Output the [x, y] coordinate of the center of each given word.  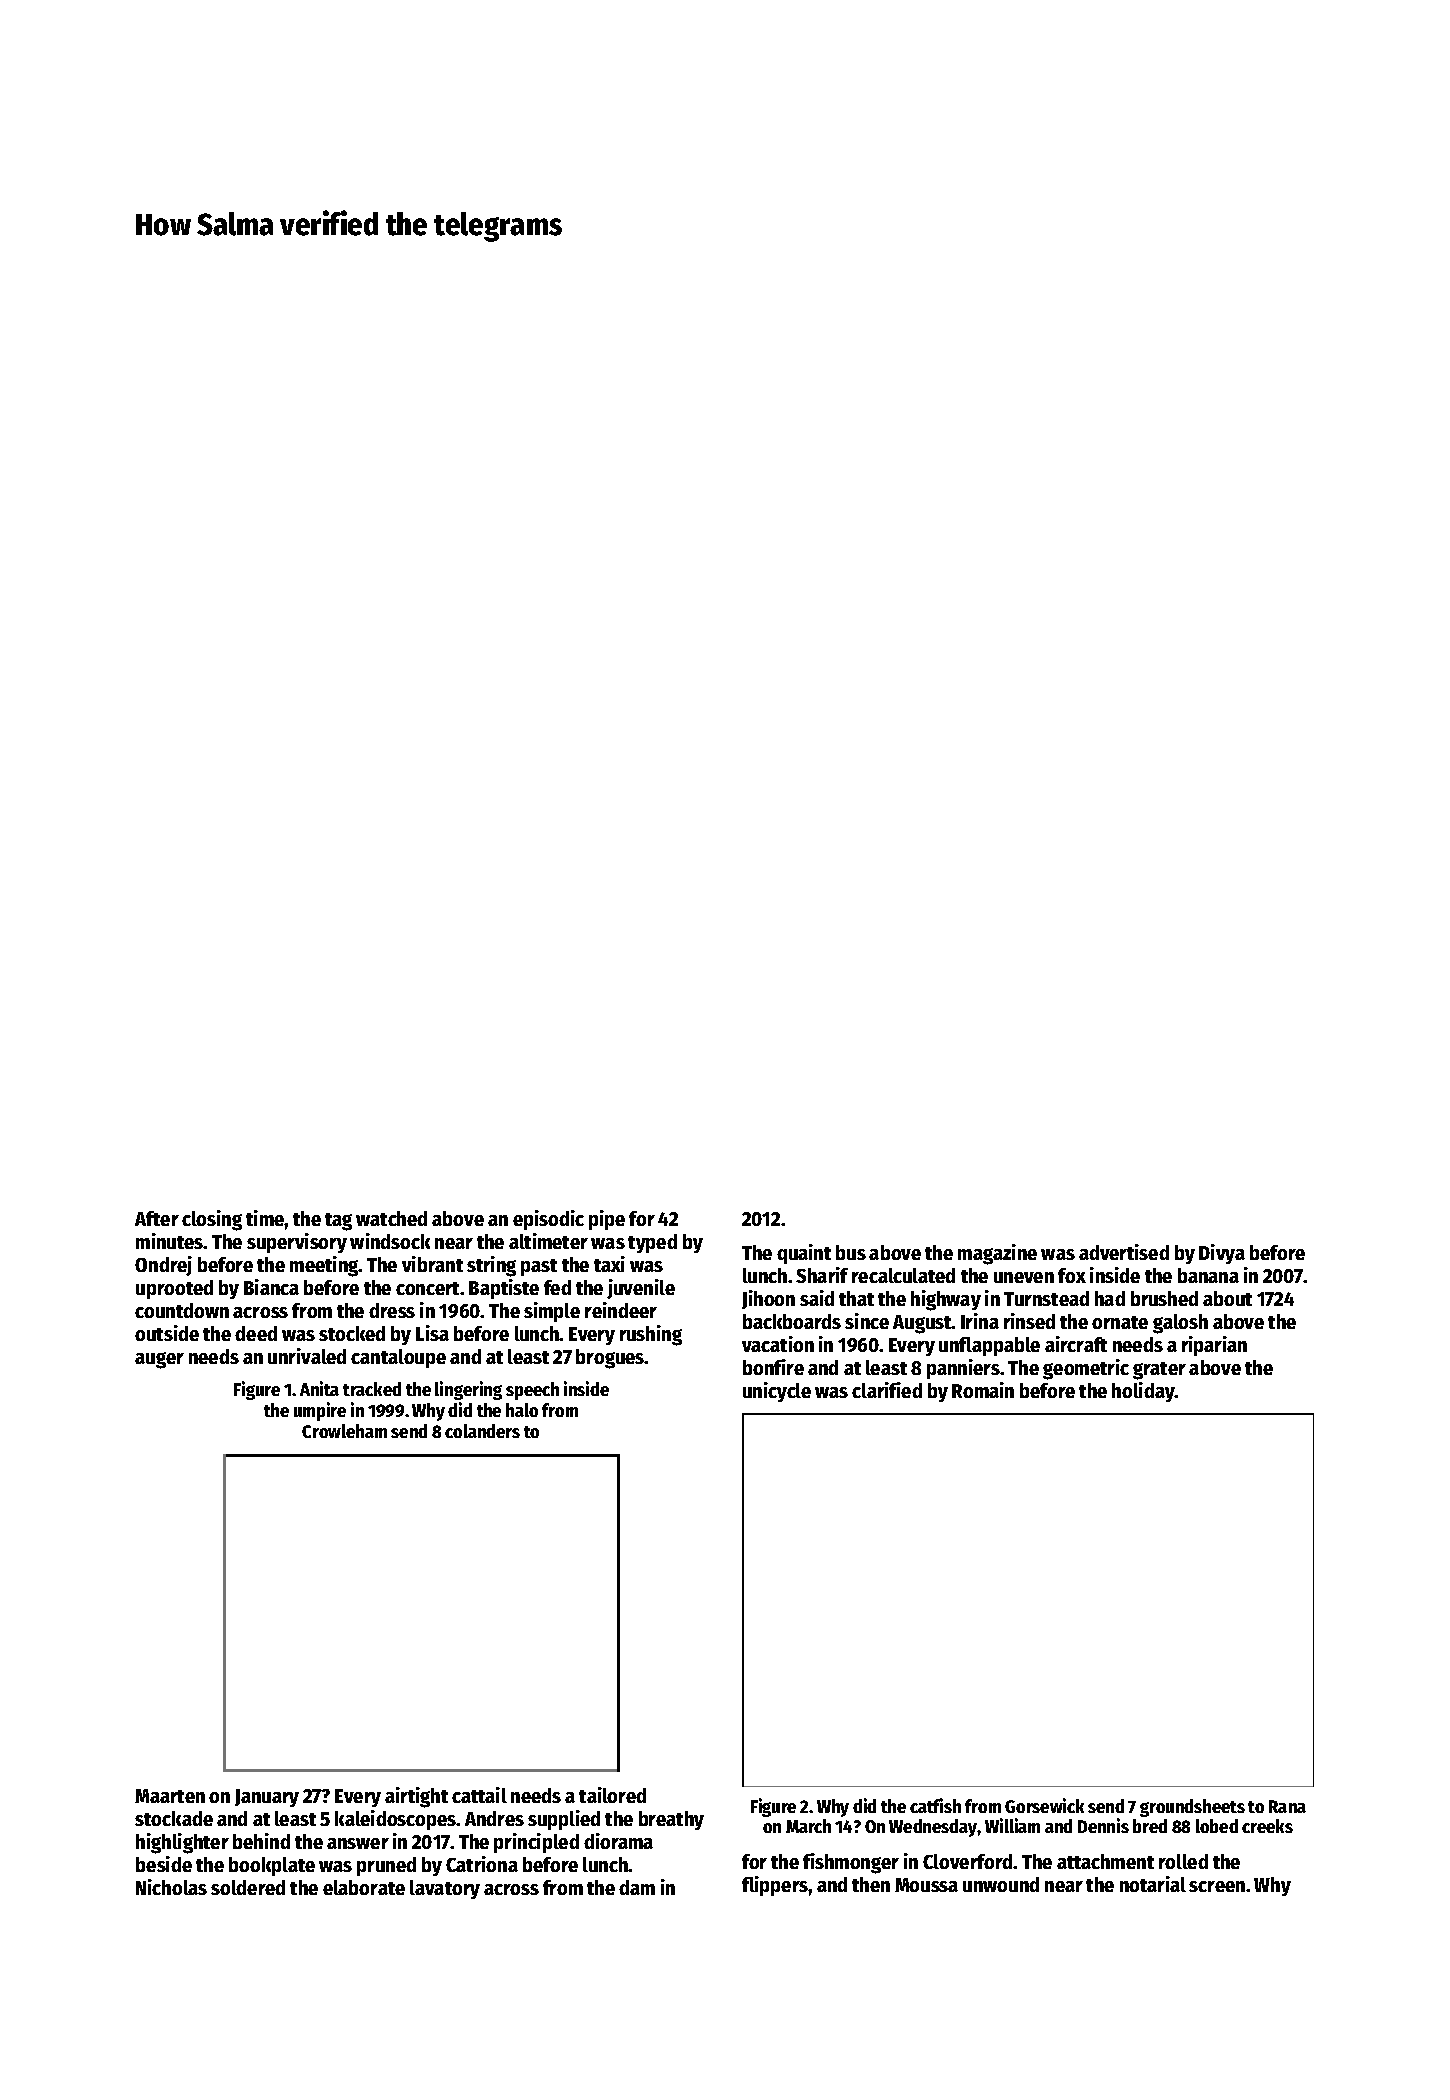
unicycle [777, 1392]
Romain [983, 1390]
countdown [182, 1310]
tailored [612, 1795]
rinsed [1029, 1321]
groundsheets [1192, 1808]
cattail [479, 1795]
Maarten [170, 1796]
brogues [610, 1359]
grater [1159, 1371]
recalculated [903, 1275]
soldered [248, 1887]
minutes [170, 1241]
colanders [482, 1431]
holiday [1143, 1392]
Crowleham [344, 1431]
